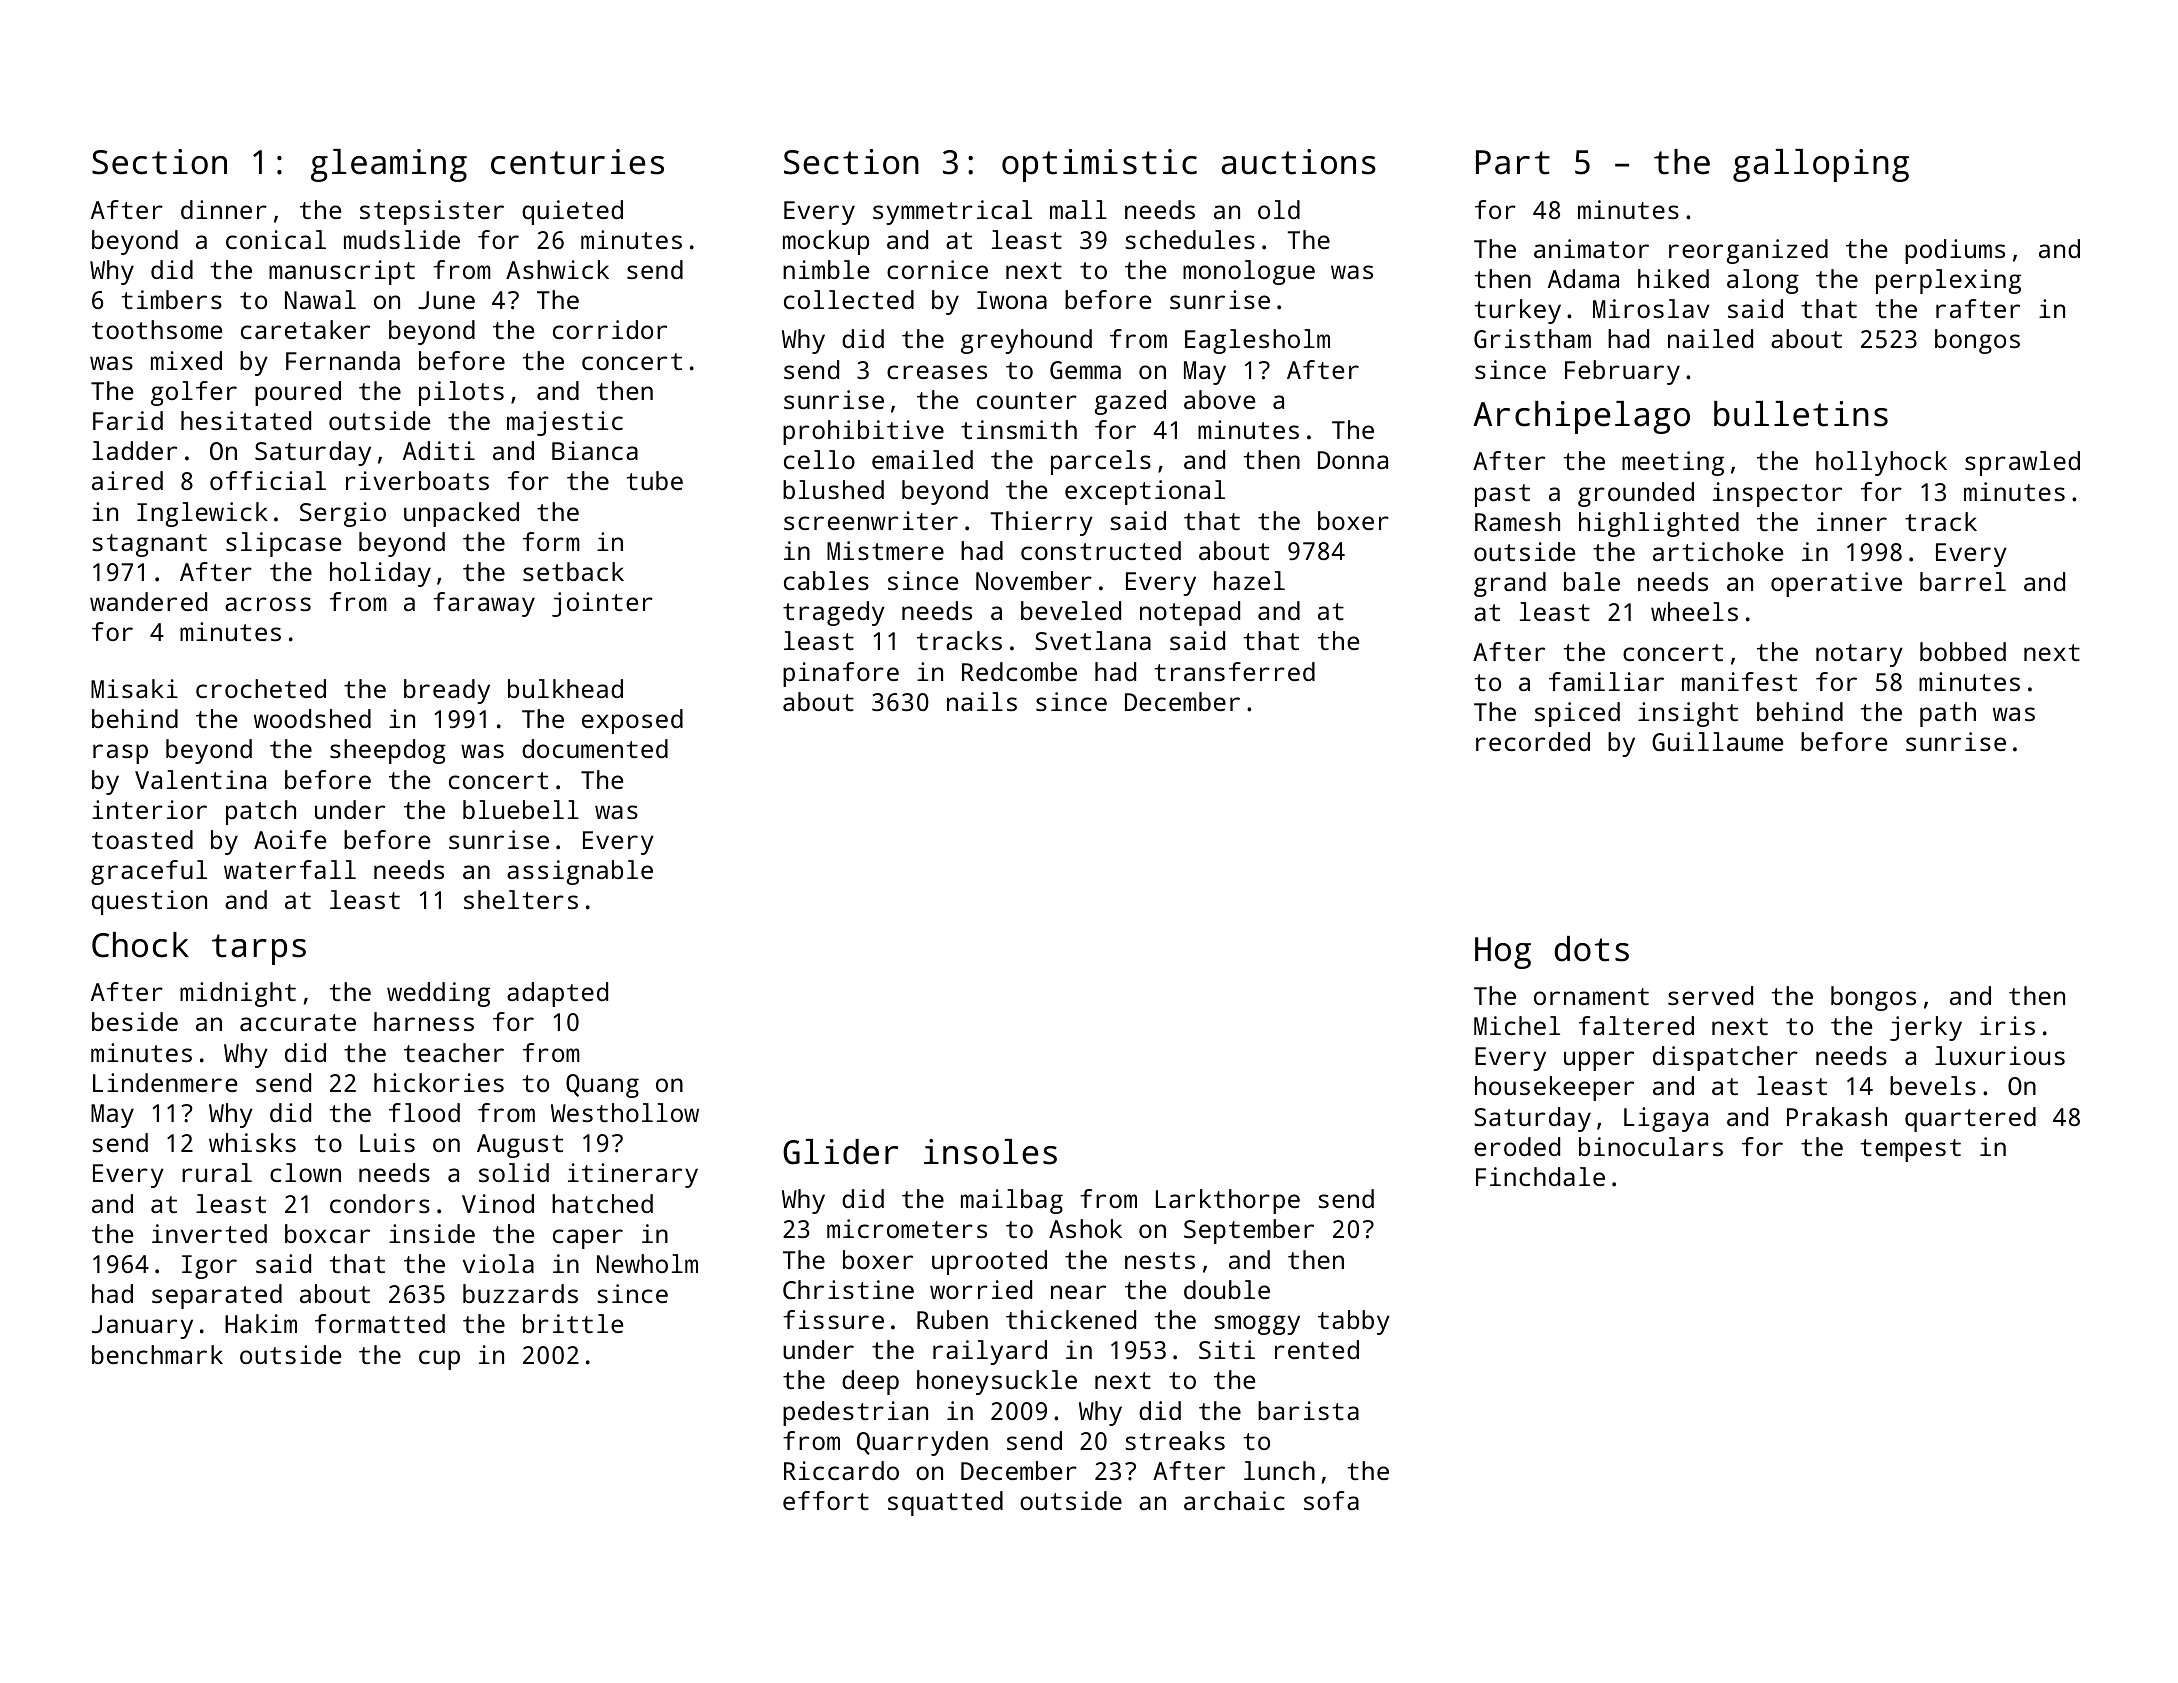 This image has width=2178, height=1683. What do you see at coordinates (577, 162) in the image?
I see `centuries` at bounding box center [577, 162].
